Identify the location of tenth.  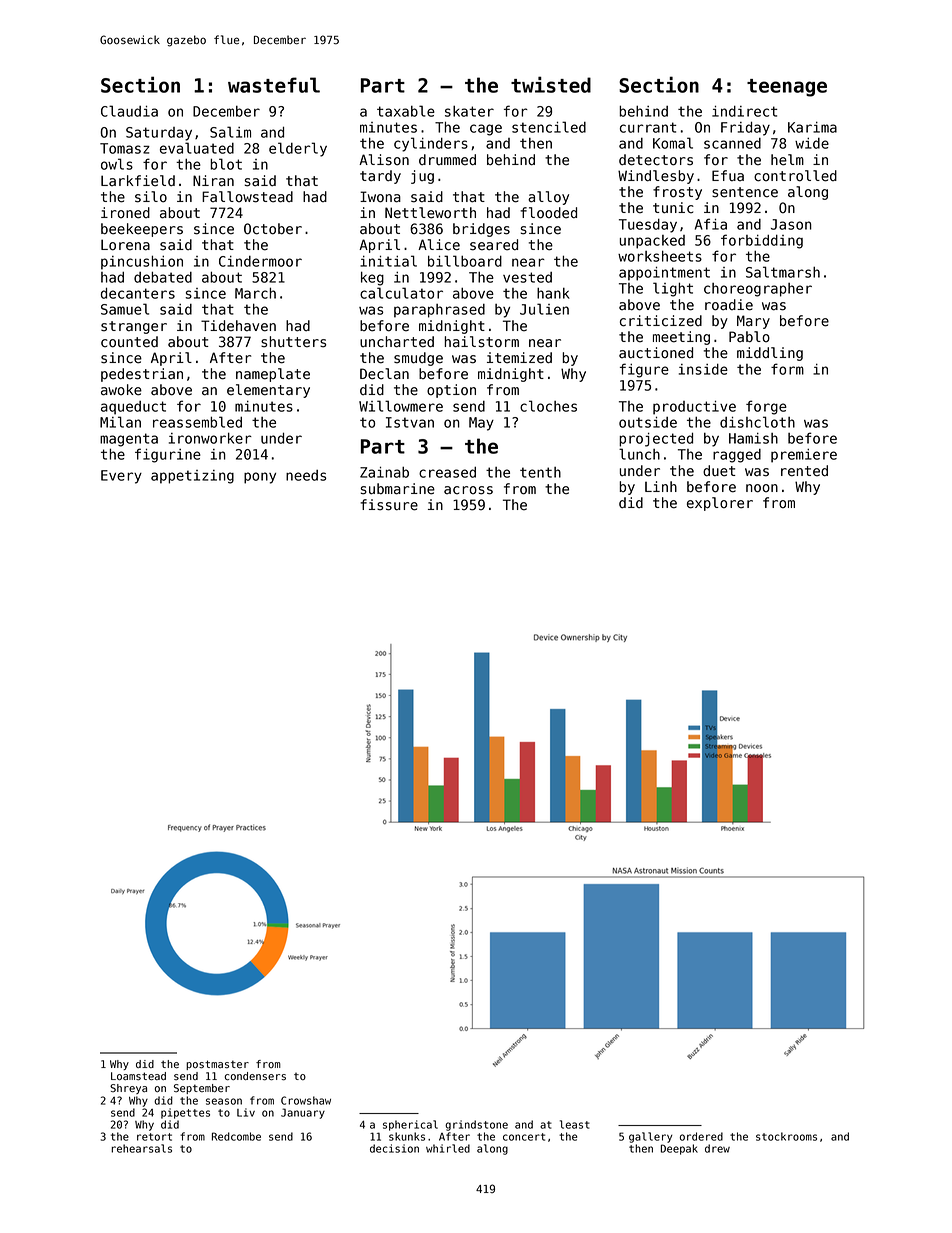
(540, 472).
